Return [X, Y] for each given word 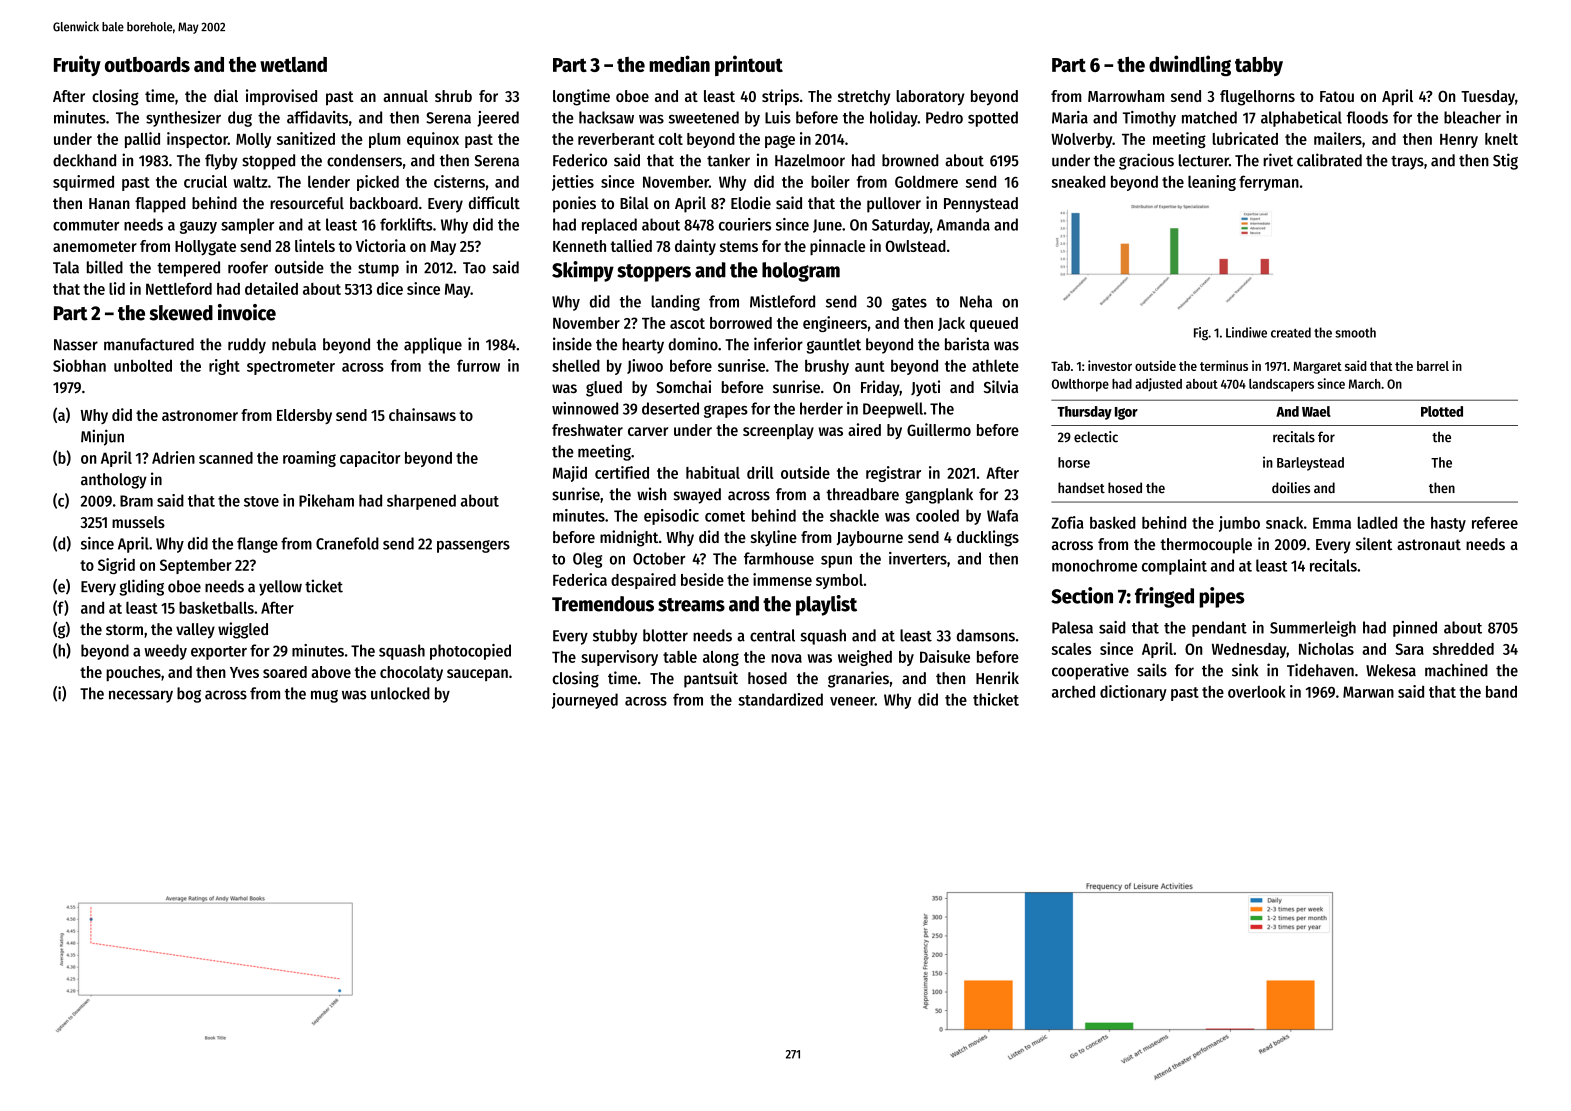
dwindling [1190, 65]
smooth [1355, 332]
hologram [801, 272]
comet [725, 516]
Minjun [102, 437]
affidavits [317, 117]
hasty [1448, 524]
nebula [294, 344]
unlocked [400, 693]
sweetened [704, 117]
